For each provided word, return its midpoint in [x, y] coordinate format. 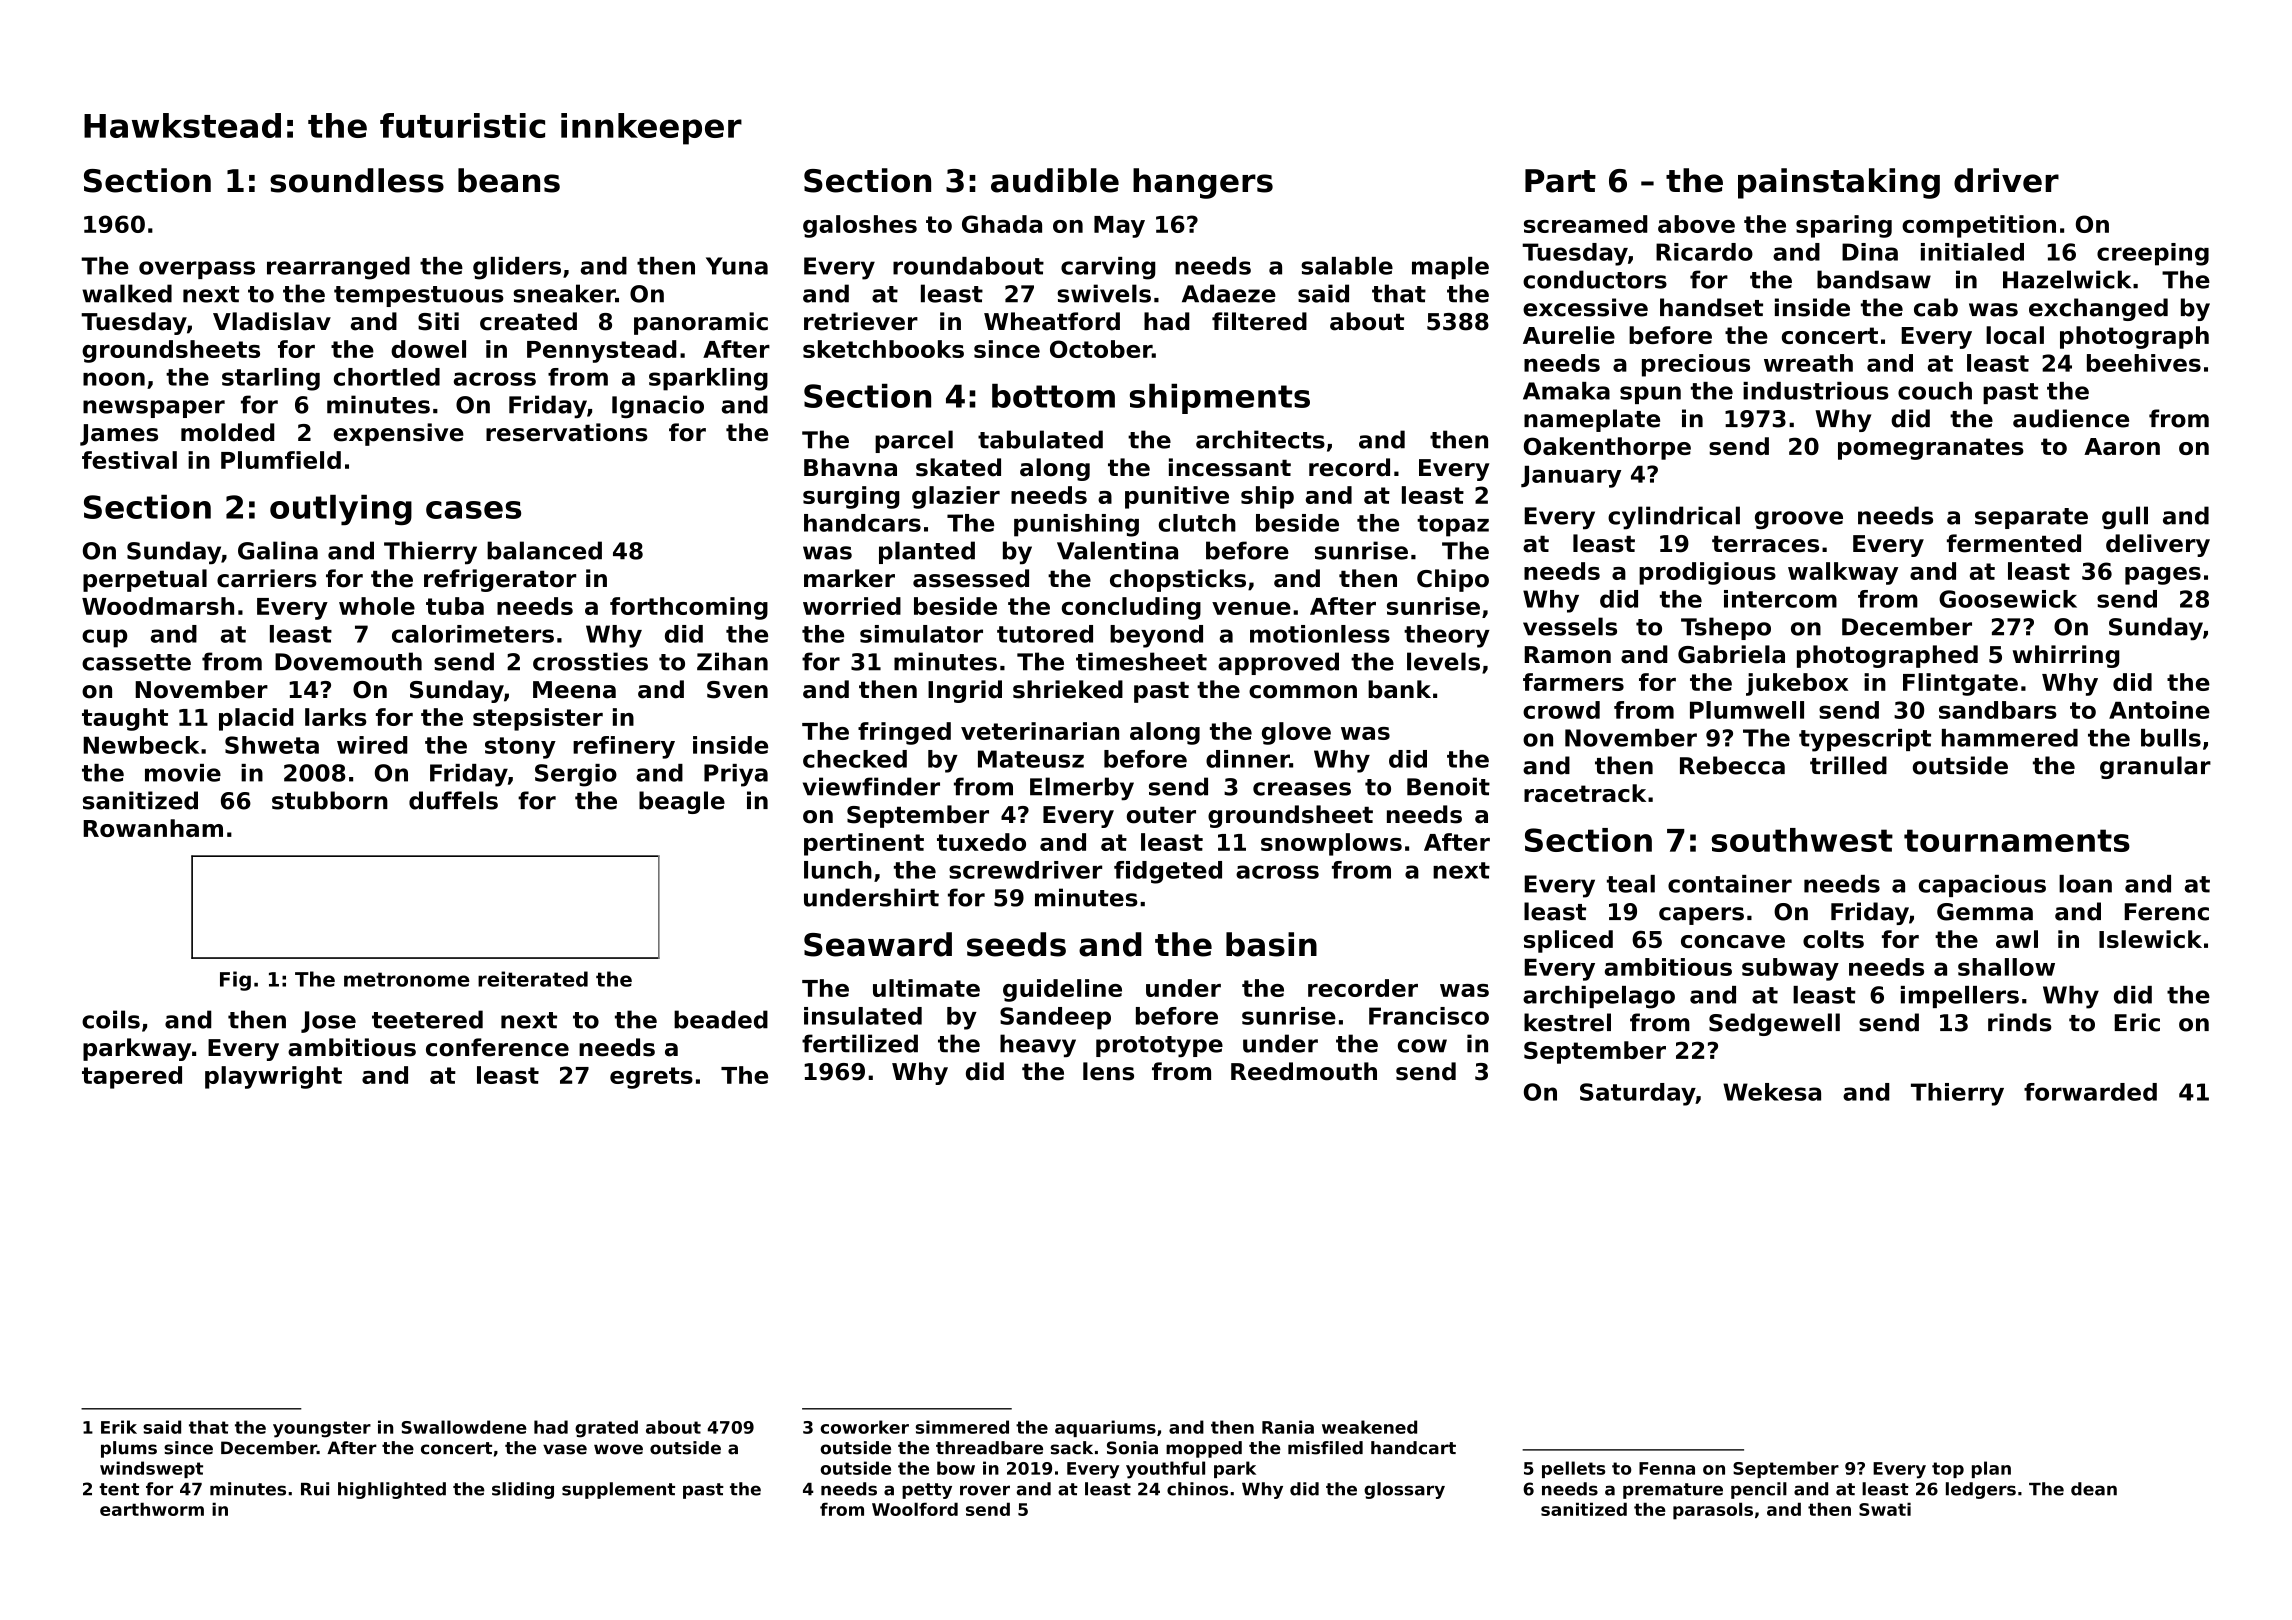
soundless [357, 180]
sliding [523, 1490]
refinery [624, 747]
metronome [407, 979]
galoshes [860, 226]
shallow [2006, 967]
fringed [904, 733]
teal [1631, 884]
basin [1271, 944]
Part [1560, 181]
